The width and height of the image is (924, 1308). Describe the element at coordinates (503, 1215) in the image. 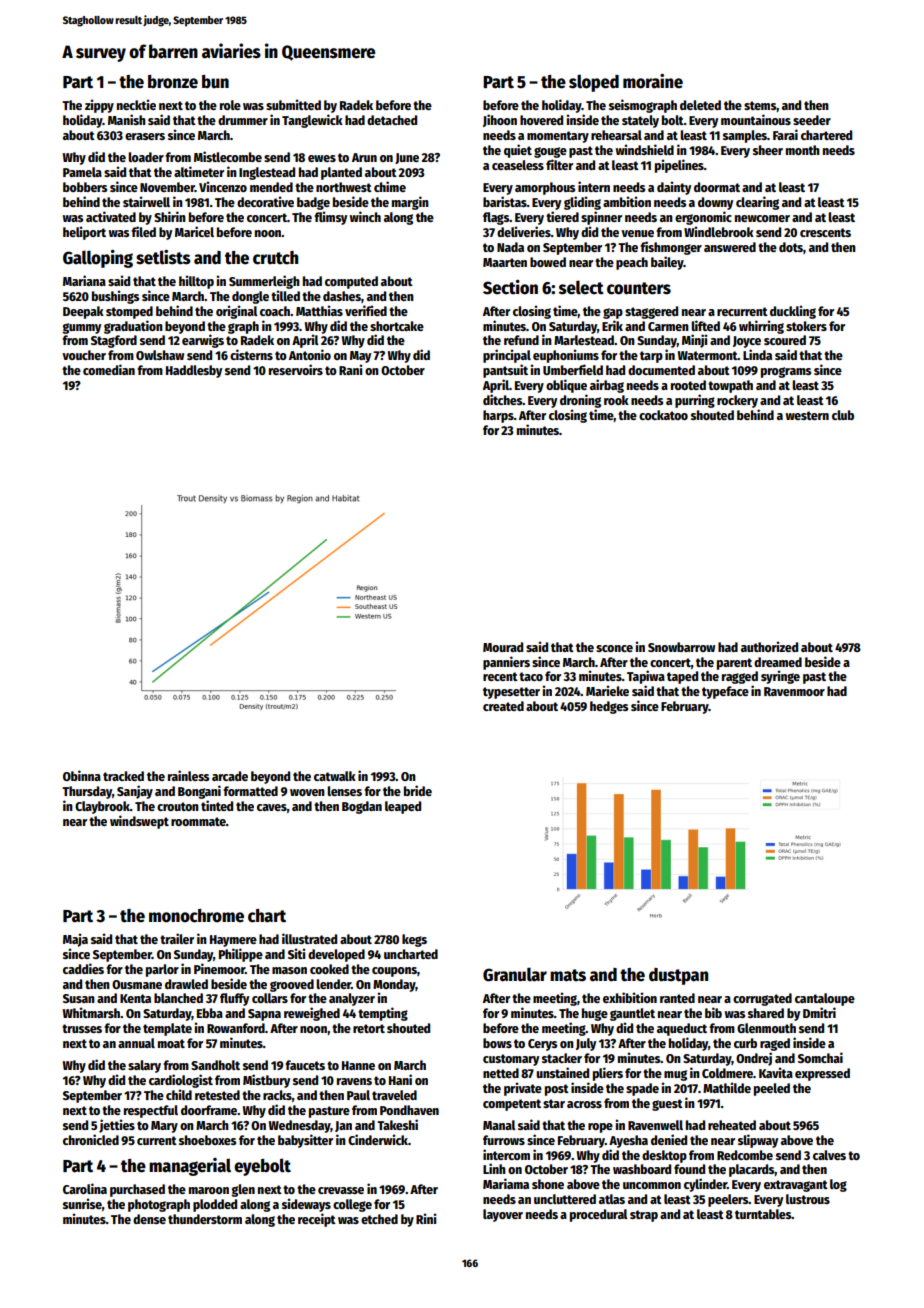

I see `layover` at that location.
